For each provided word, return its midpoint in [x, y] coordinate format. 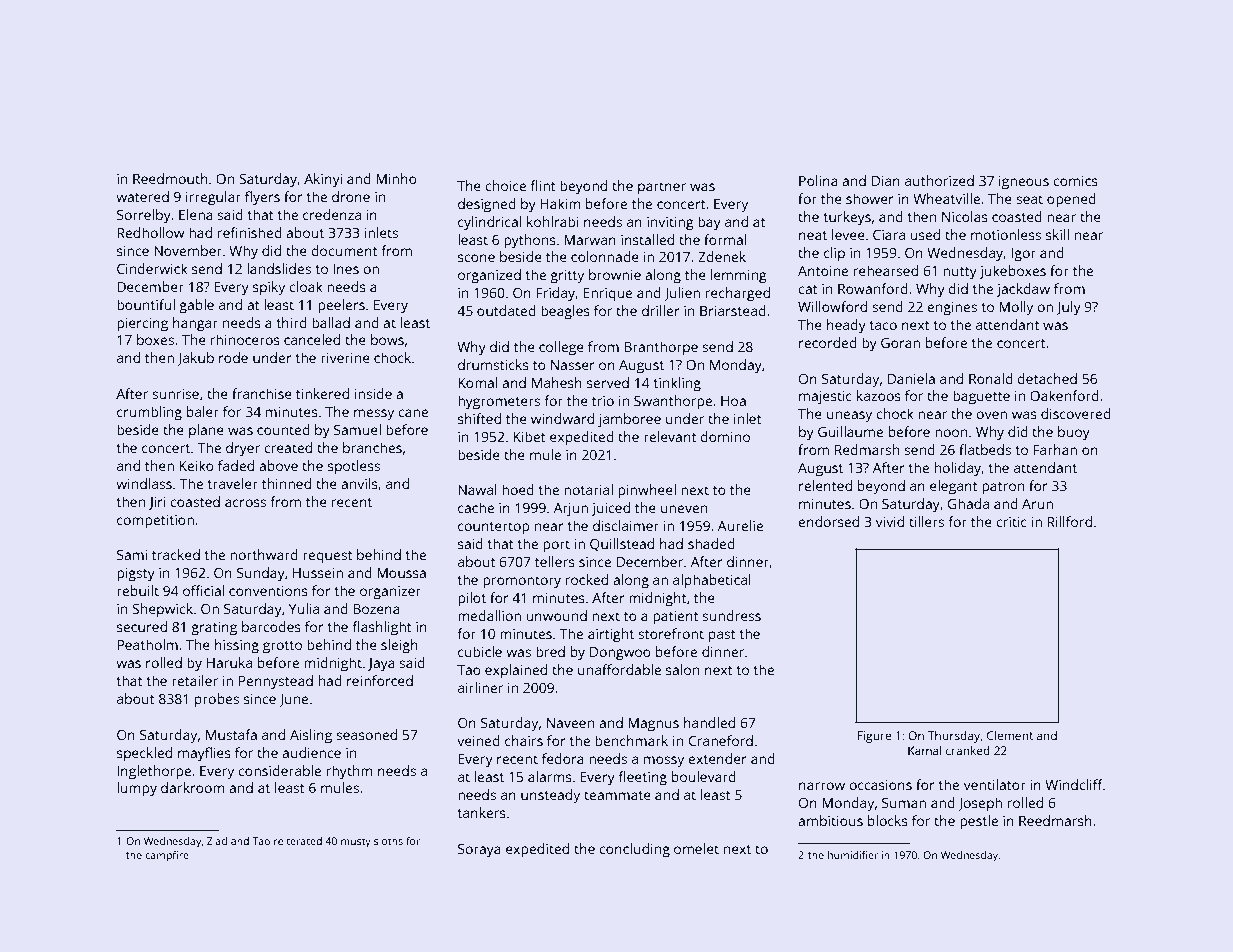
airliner [480, 687]
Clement [1010, 735]
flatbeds [985, 449]
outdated [506, 310]
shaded [711, 543]
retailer [195, 680]
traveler [232, 483]
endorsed [828, 521]
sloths [388, 841]
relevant [670, 436]
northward [264, 554]
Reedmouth [170, 178]
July [1068, 308]
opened [1071, 200]
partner [662, 188]
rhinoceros [245, 339]
